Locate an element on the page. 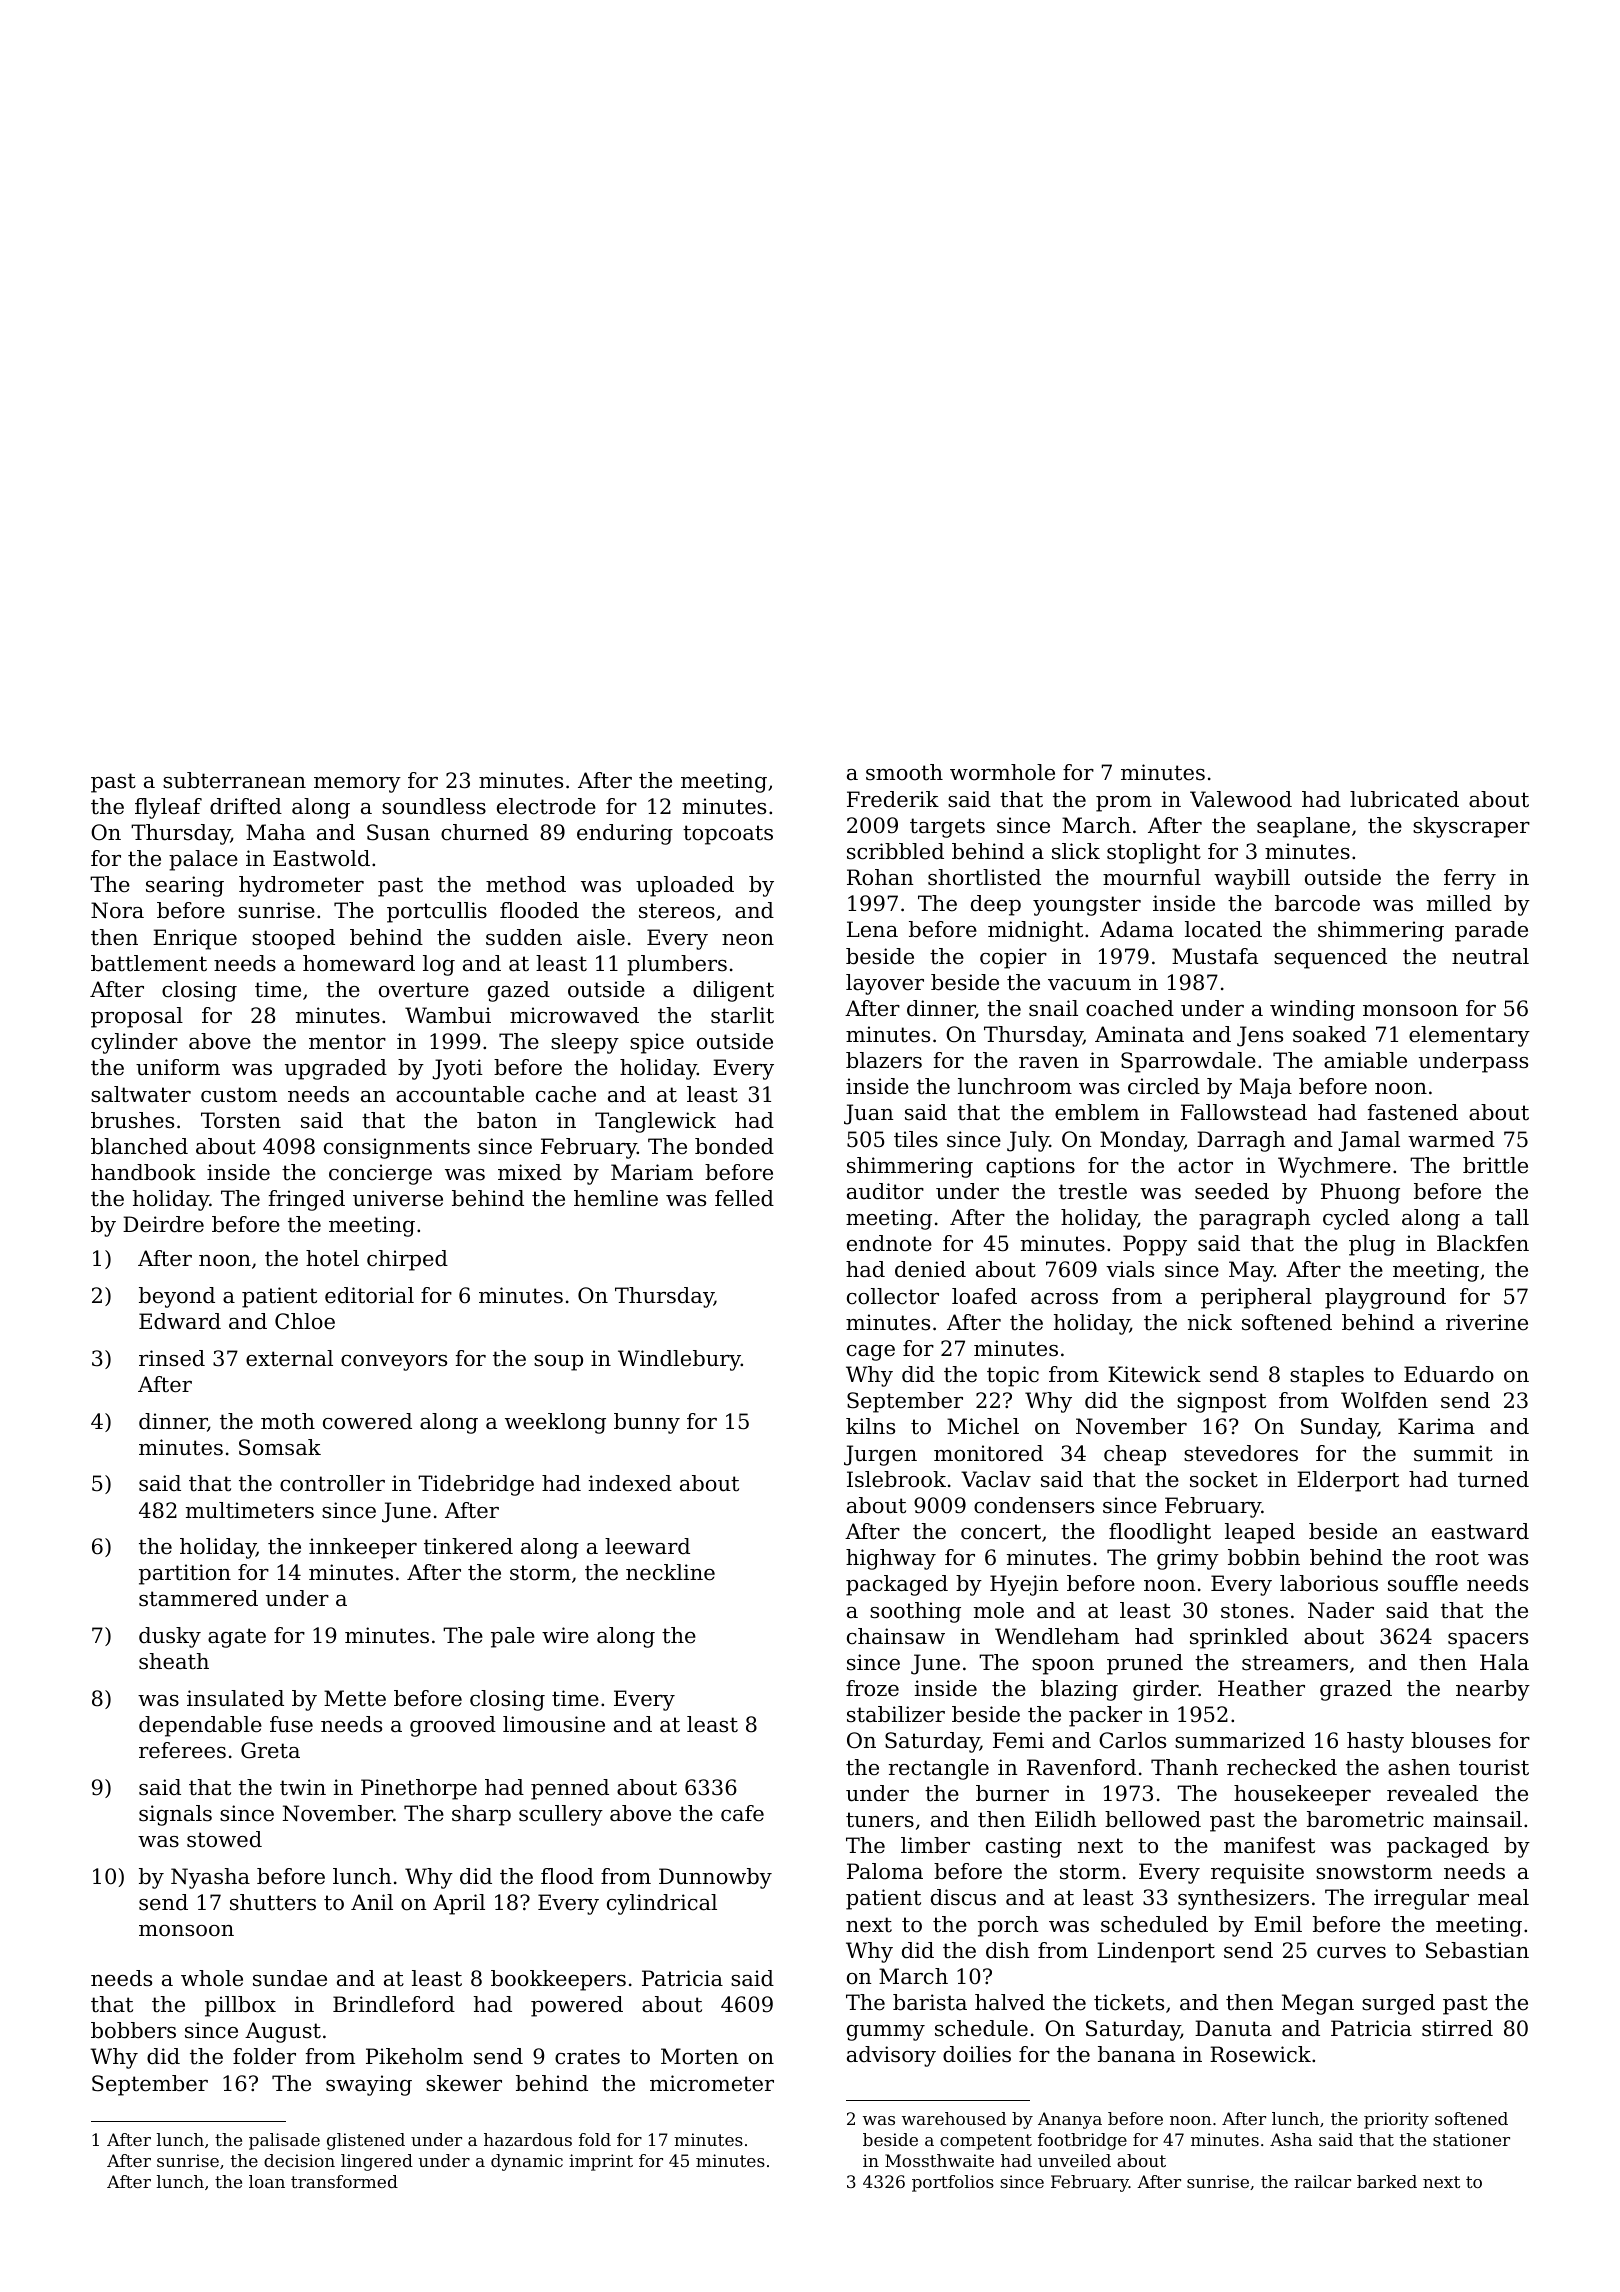 The image size is (1620, 2292). tuners is located at coordinates (880, 1820).
